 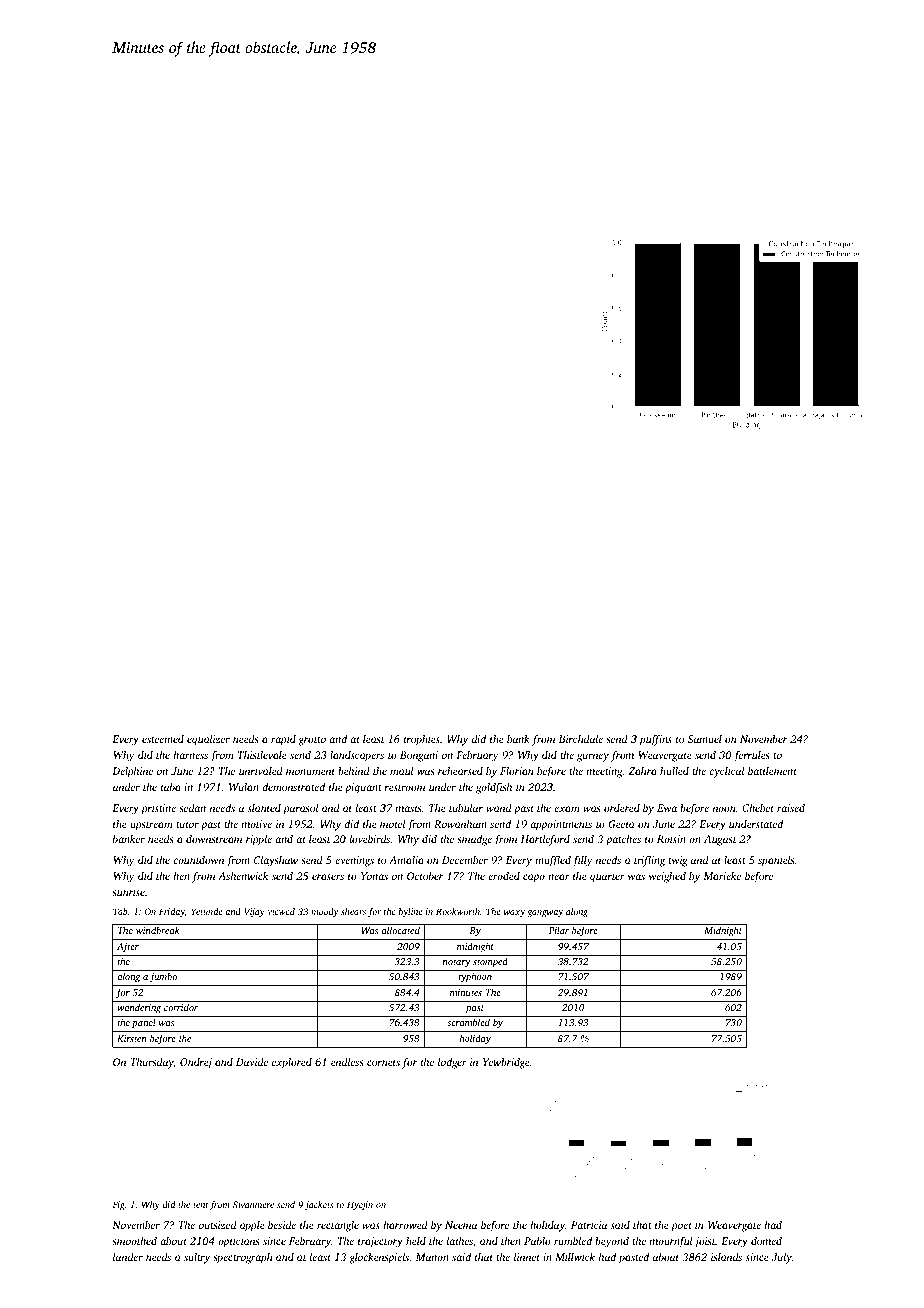 I want to click on motive, so click(x=257, y=824).
